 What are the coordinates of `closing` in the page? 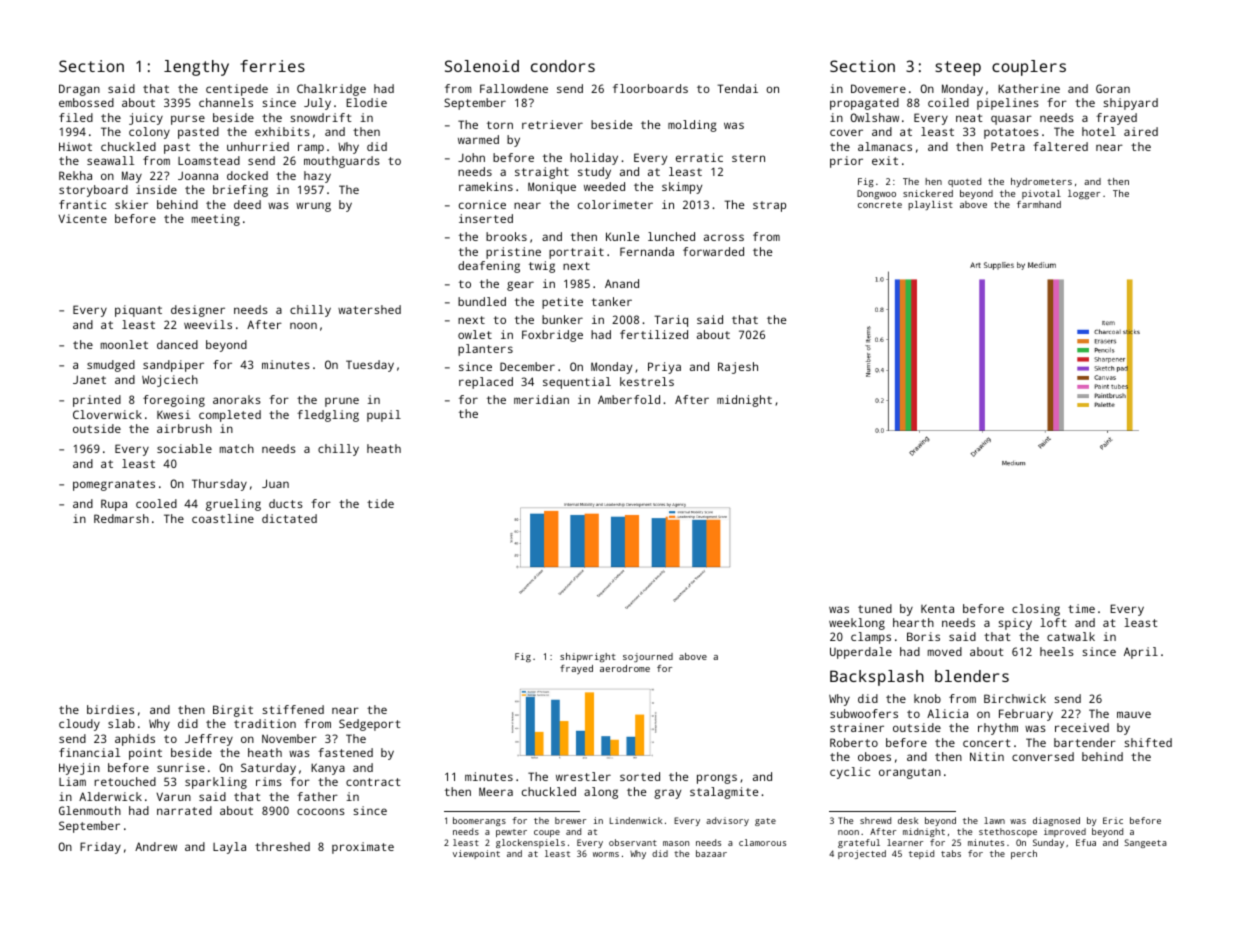 It's located at (1036, 610).
